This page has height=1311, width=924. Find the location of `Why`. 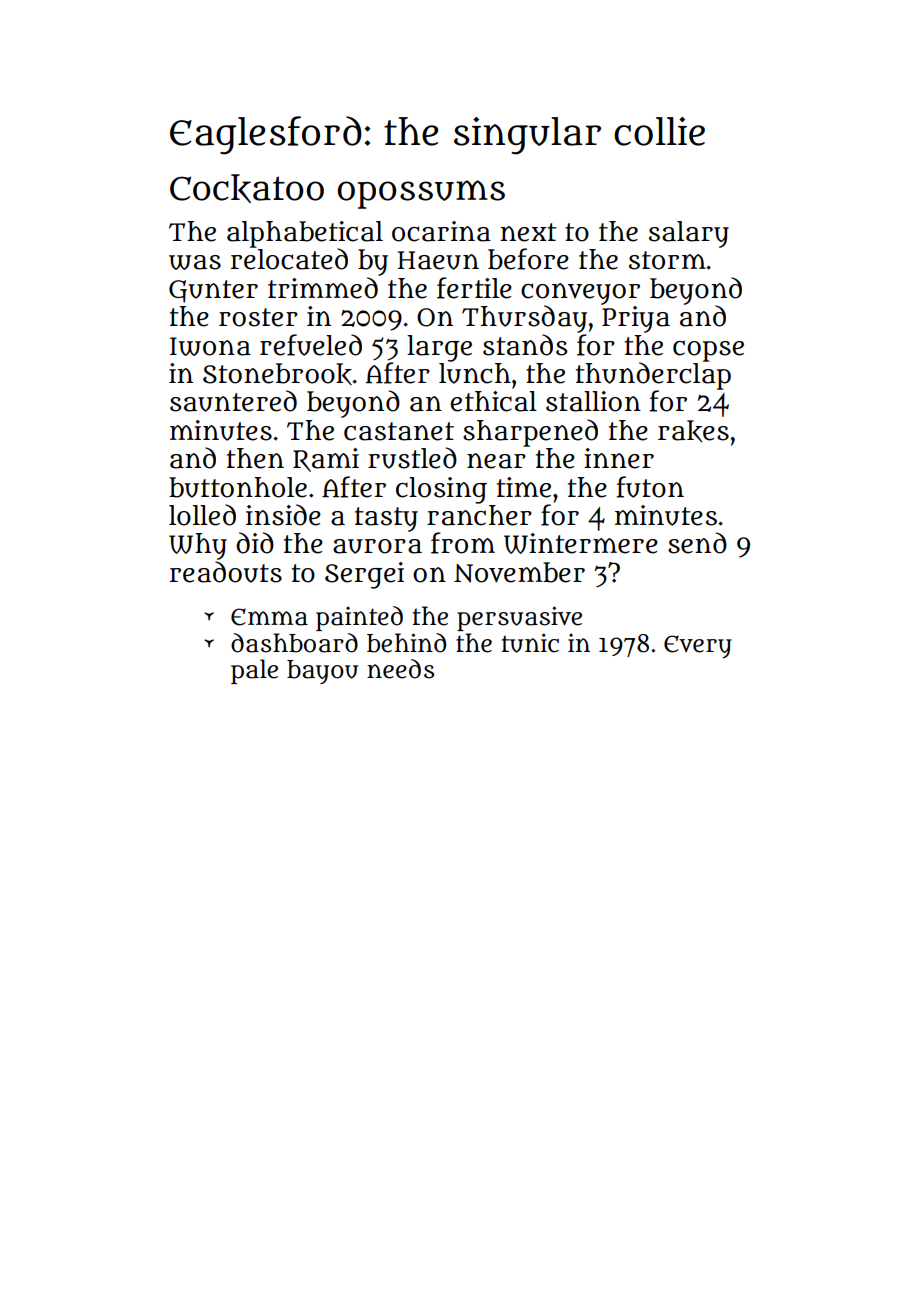

Why is located at coordinates (198, 546).
